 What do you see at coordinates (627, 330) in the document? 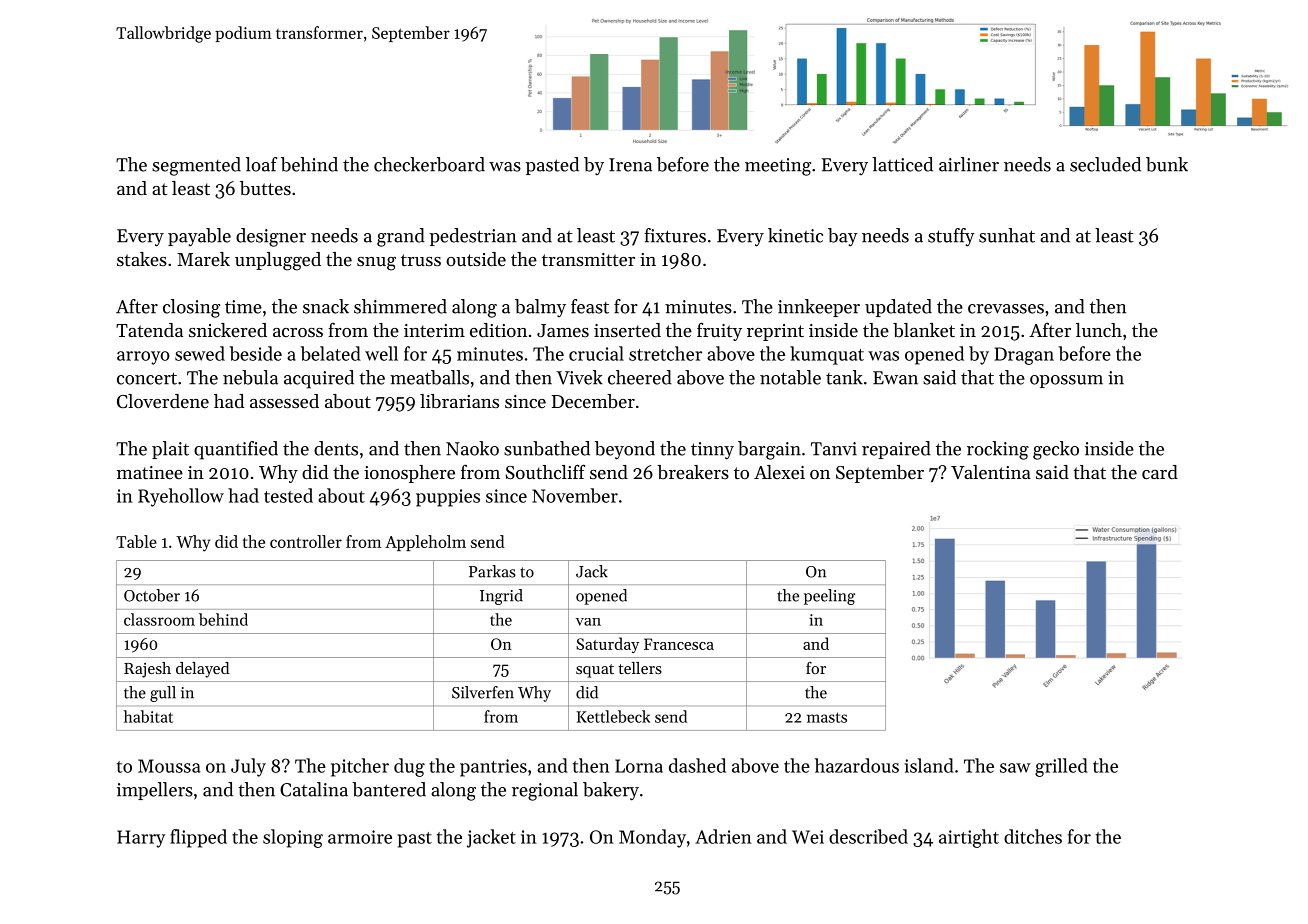
I see `inserted` at bounding box center [627, 330].
